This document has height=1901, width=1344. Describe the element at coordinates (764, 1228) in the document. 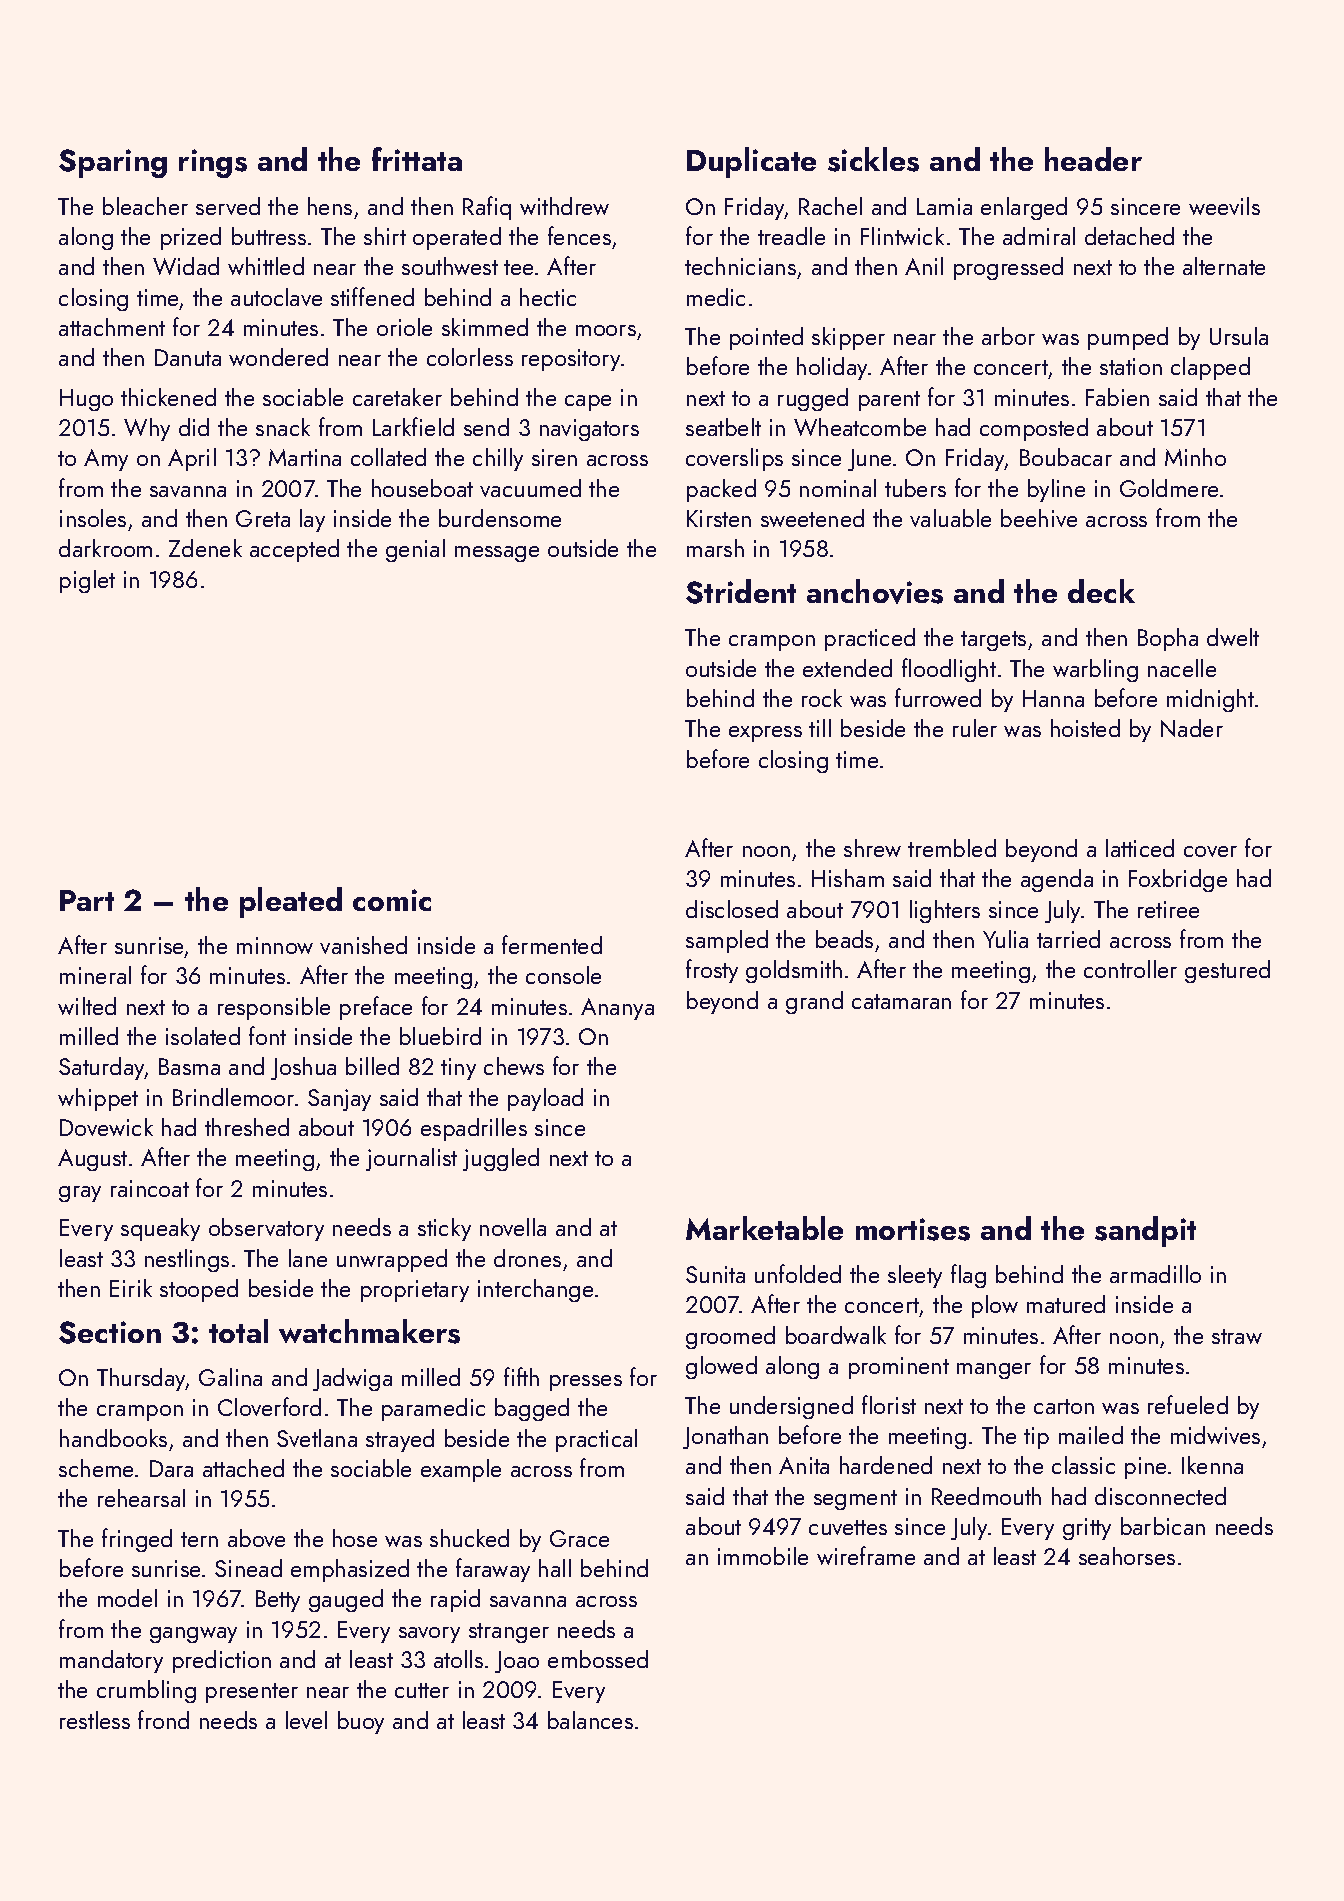

I see `Marketable` at that location.
